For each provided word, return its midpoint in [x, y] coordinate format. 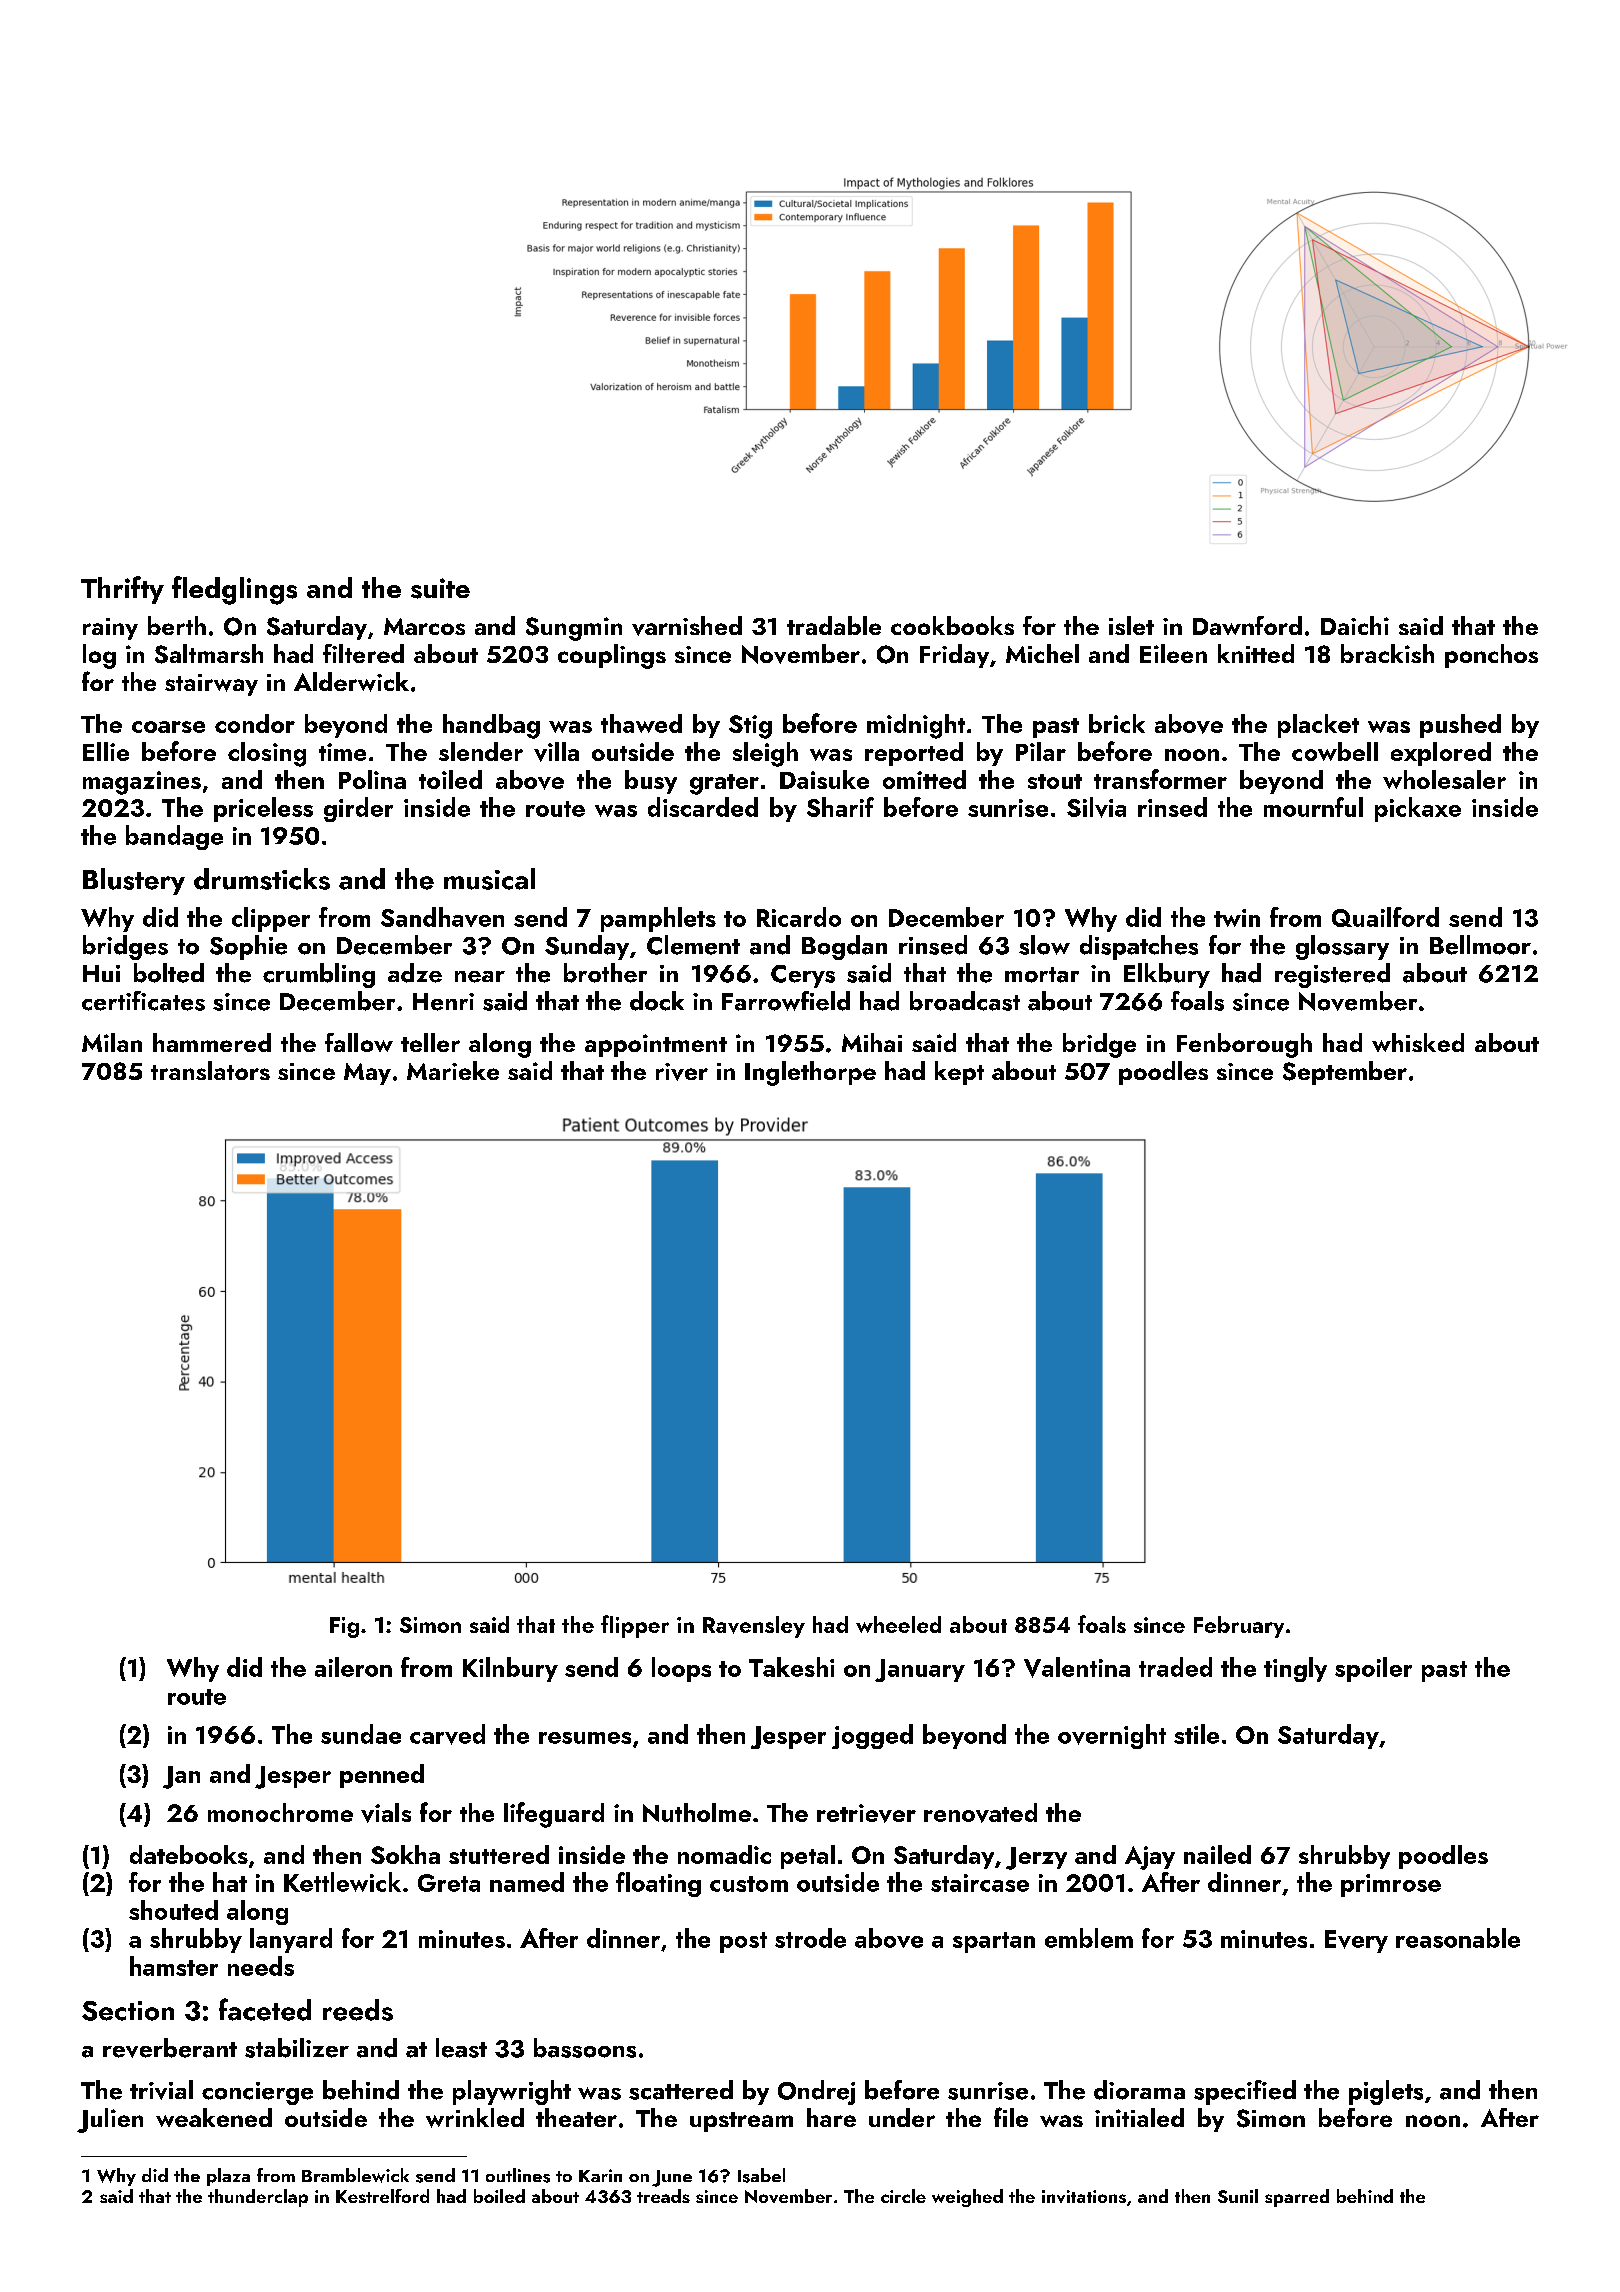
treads [663, 2196]
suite [440, 588]
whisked [1418, 1042]
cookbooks [952, 625]
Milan [112, 1042]
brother [605, 973]
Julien [110, 2120]
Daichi [1355, 625]
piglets [1386, 2092]
